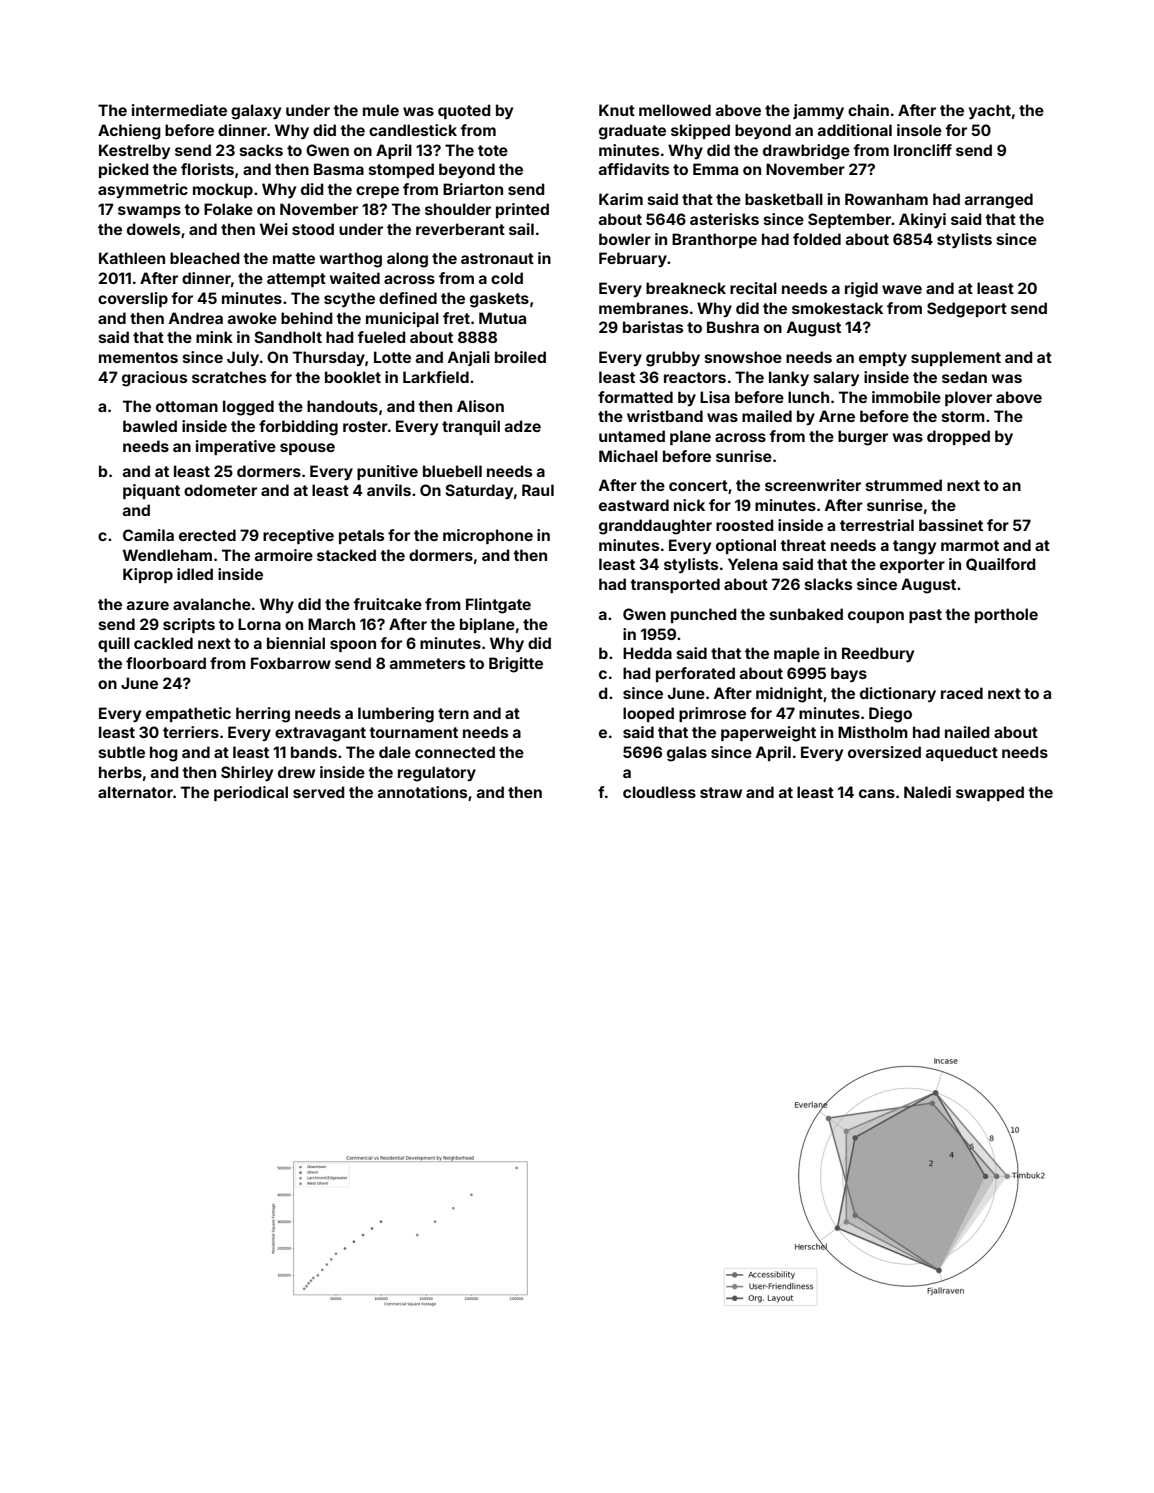 The height and width of the screenshot is (1493, 1154). I want to click on adze, so click(523, 426).
